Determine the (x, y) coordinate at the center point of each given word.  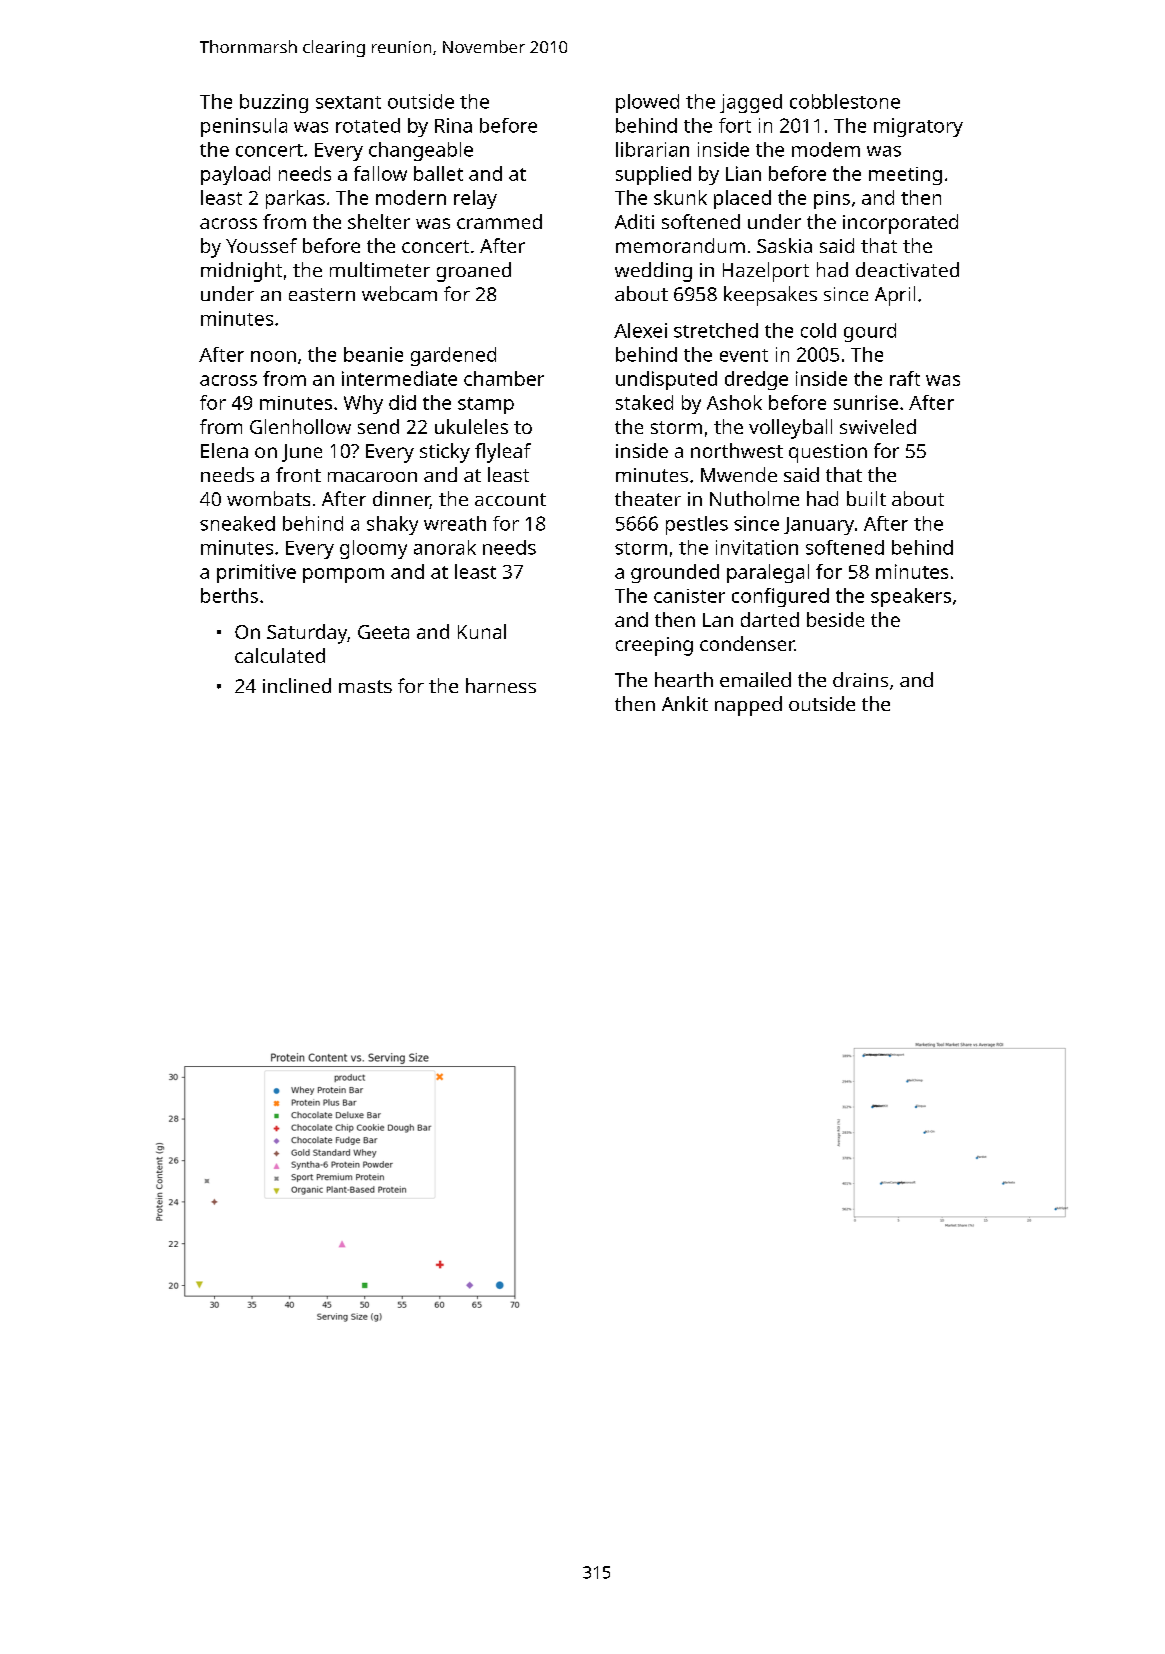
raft (905, 378)
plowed (647, 103)
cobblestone (845, 101)
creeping (654, 646)
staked (644, 402)
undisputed (666, 380)
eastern (322, 294)
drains (860, 679)
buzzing (274, 103)
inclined (297, 685)
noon (273, 356)
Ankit (685, 703)
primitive (256, 573)
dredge (756, 380)
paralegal (768, 573)
